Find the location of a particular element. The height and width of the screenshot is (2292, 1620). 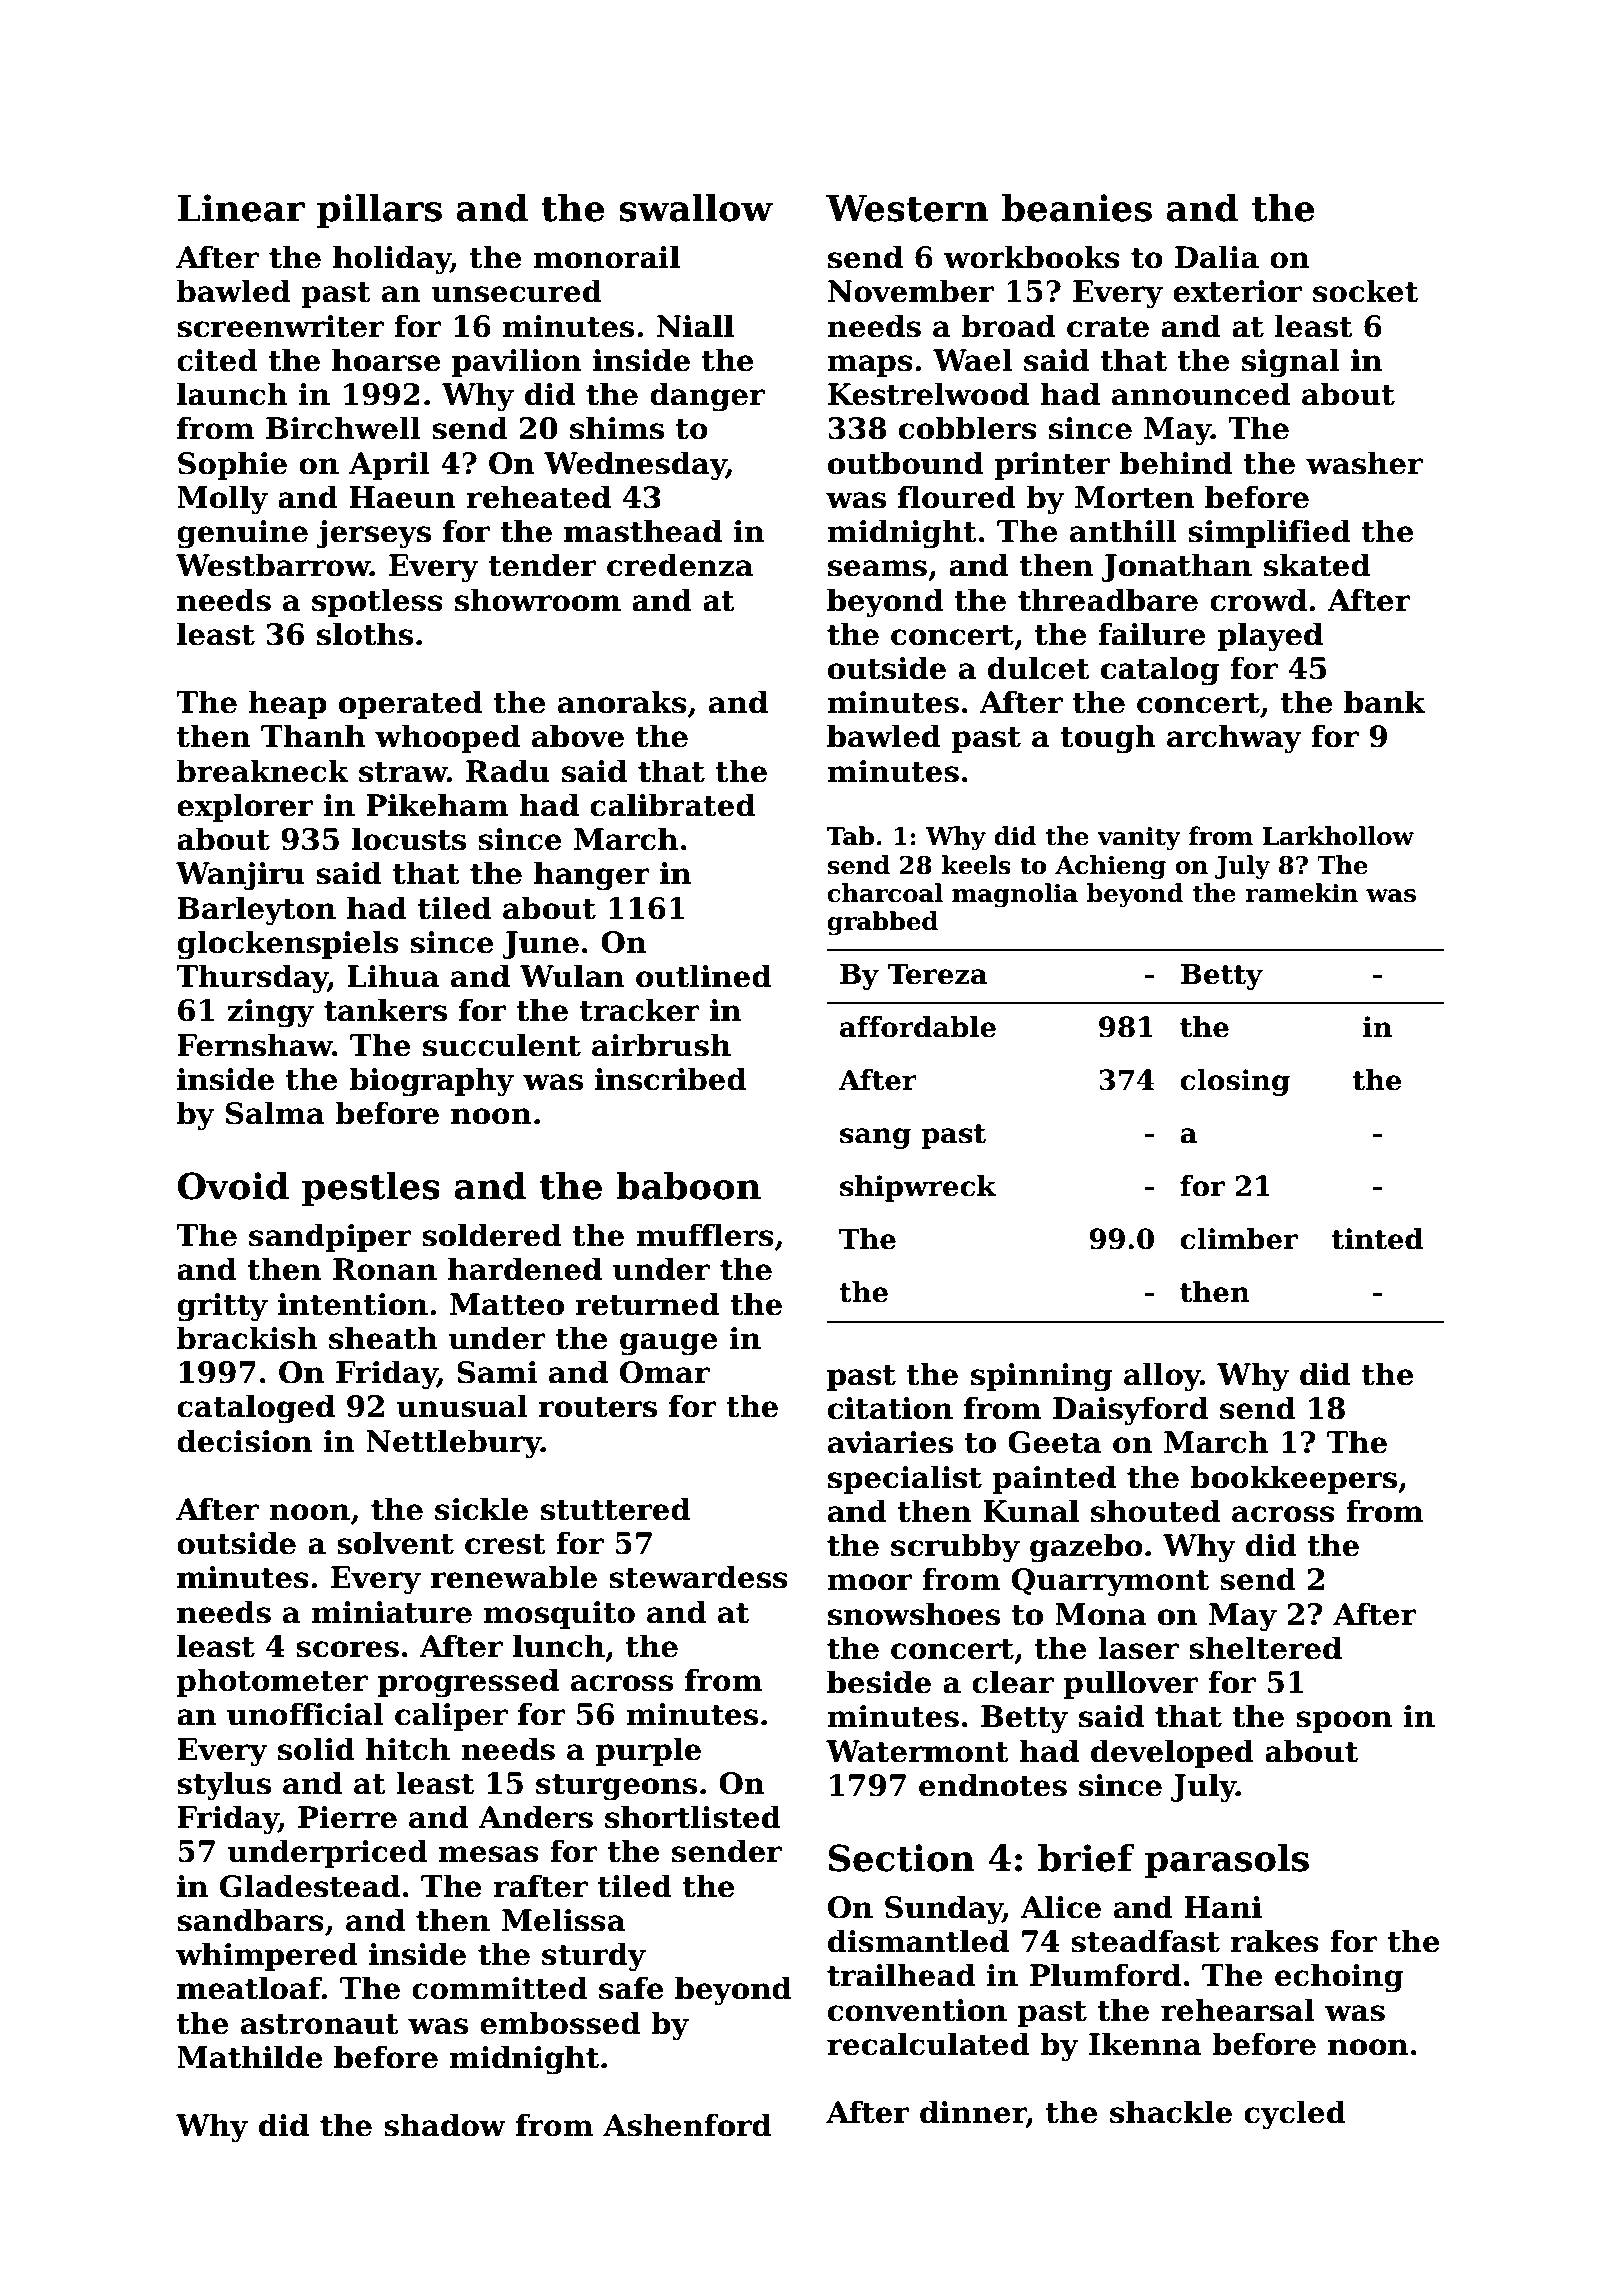

showroom is located at coordinates (538, 600).
